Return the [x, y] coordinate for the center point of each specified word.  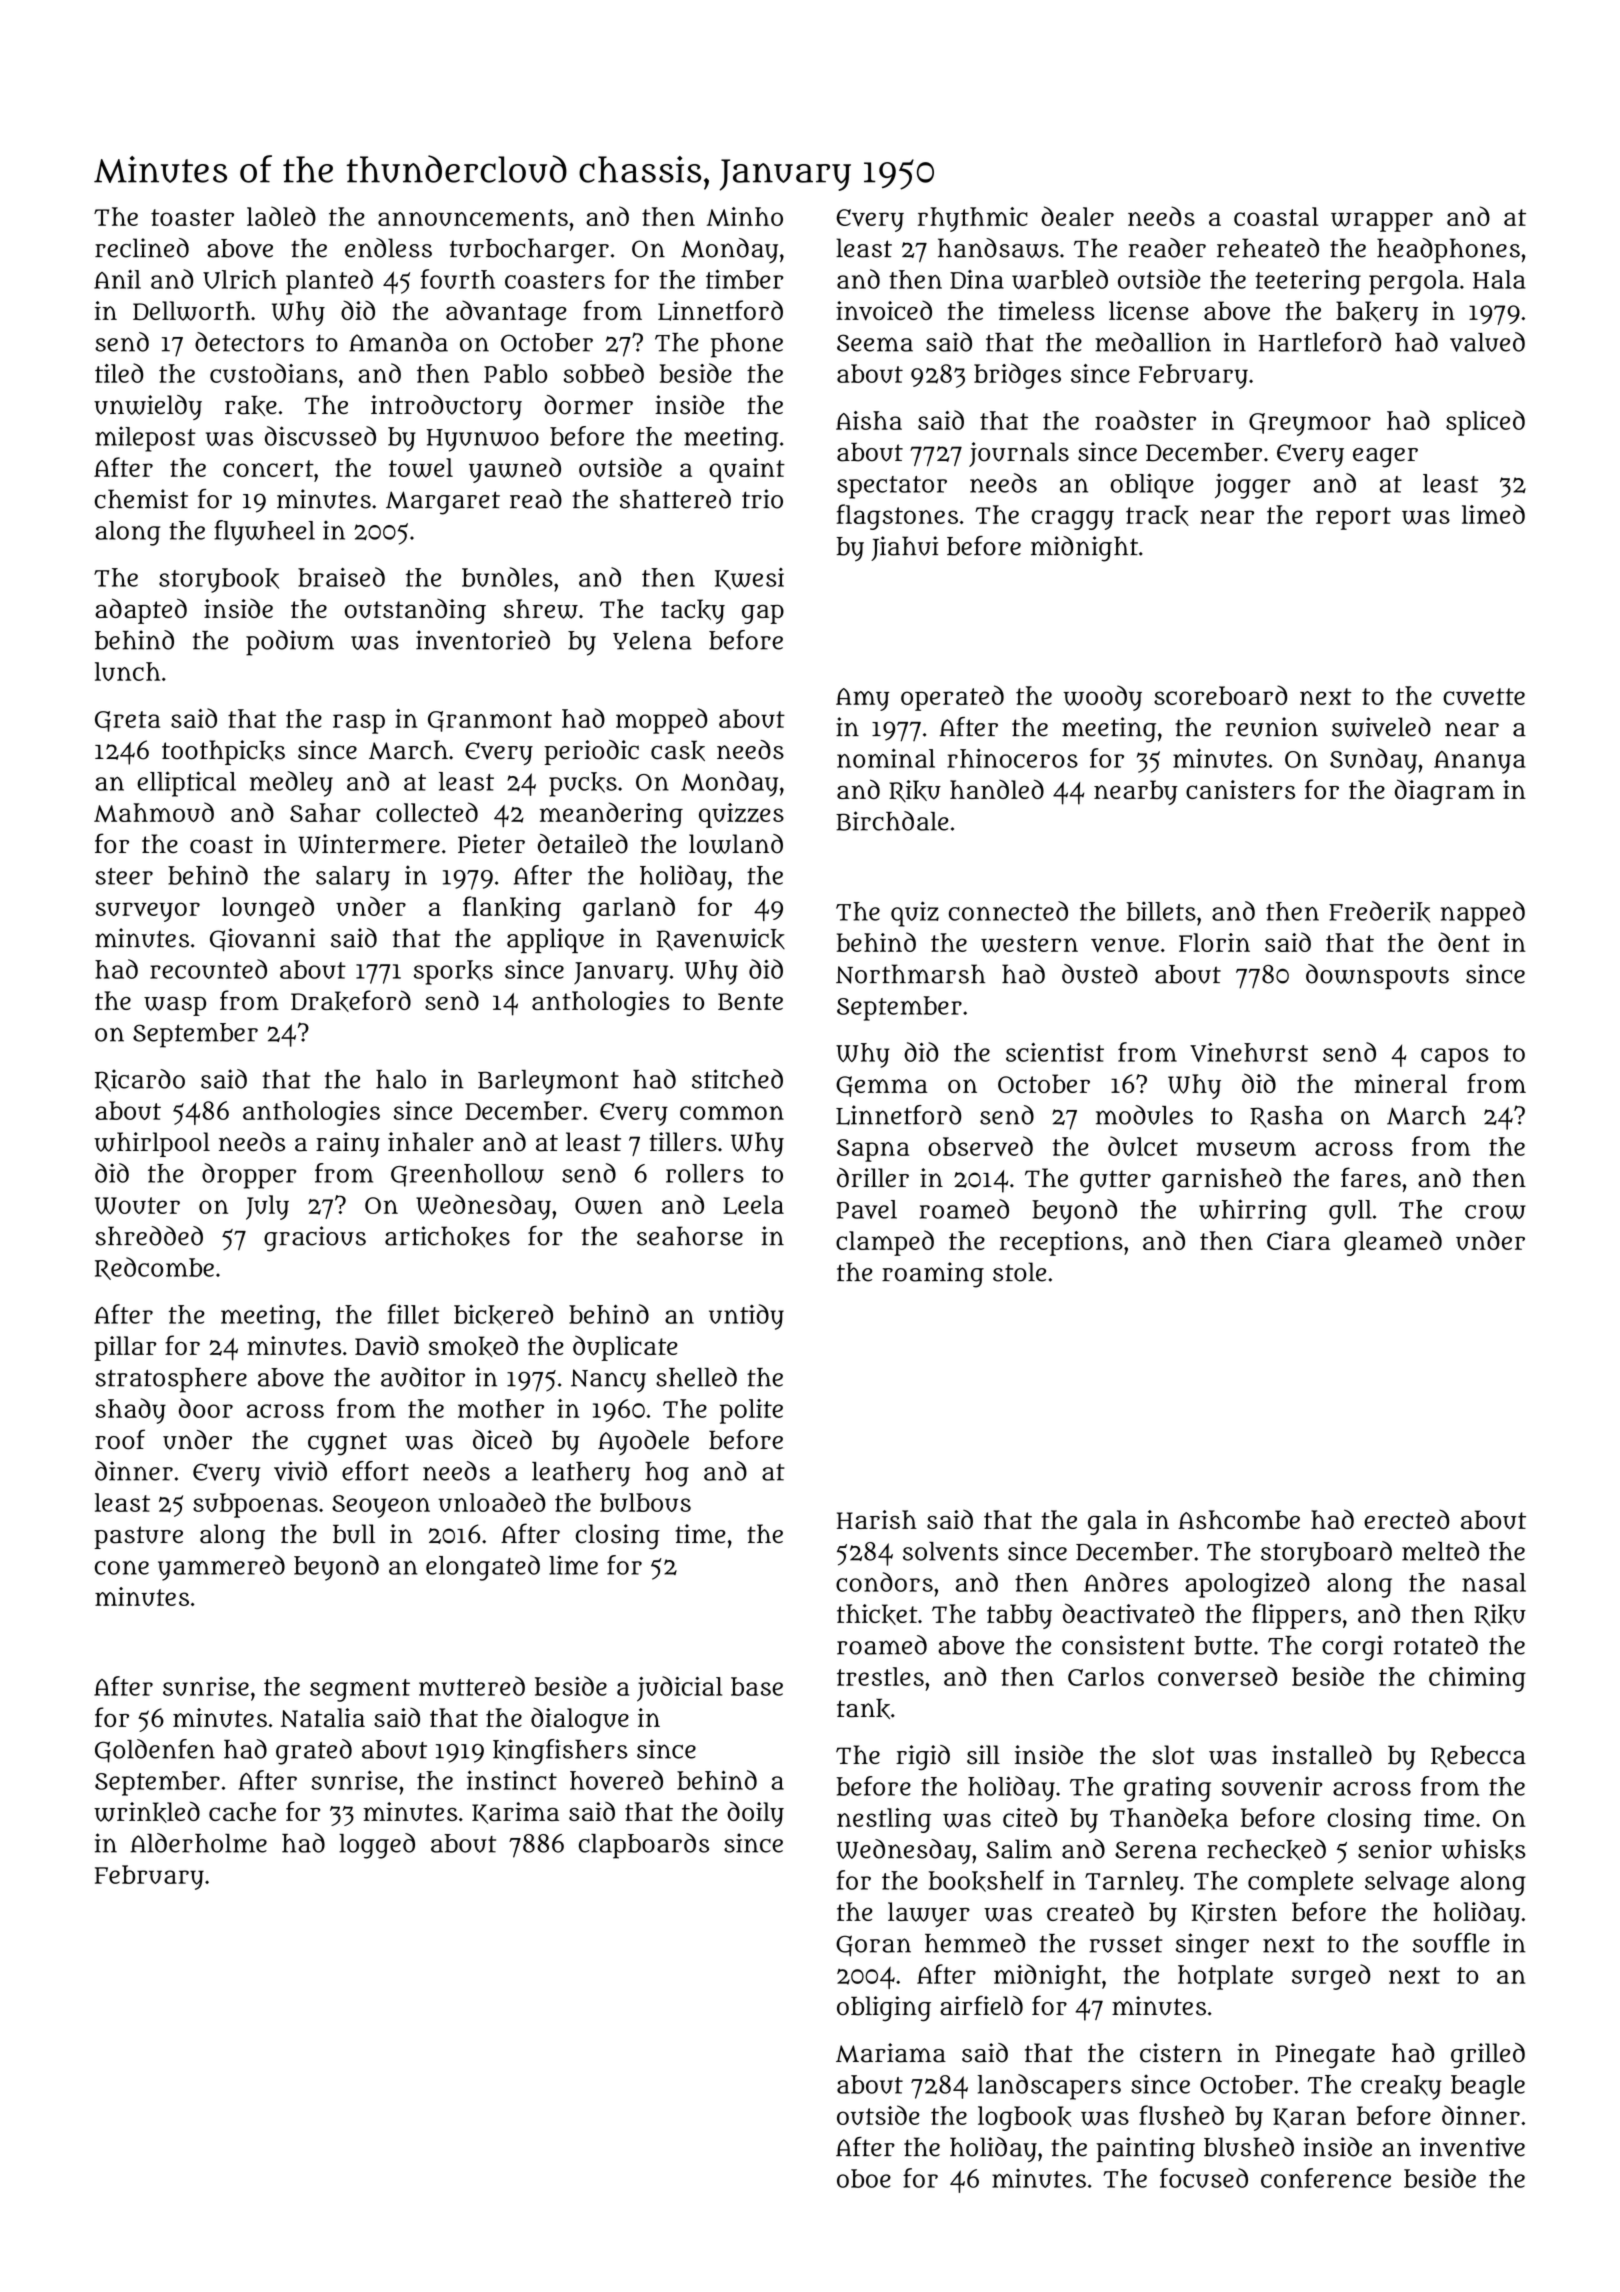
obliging [884, 2009]
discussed [320, 436]
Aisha [869, 420]
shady [130, 1411]
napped [1483, 914]
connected [1008, 911]
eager [1385, 458]
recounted [208, 969]
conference [1326, 2178]
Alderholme [198, 1843]
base [757, 1686]
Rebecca [1478, 1756]
